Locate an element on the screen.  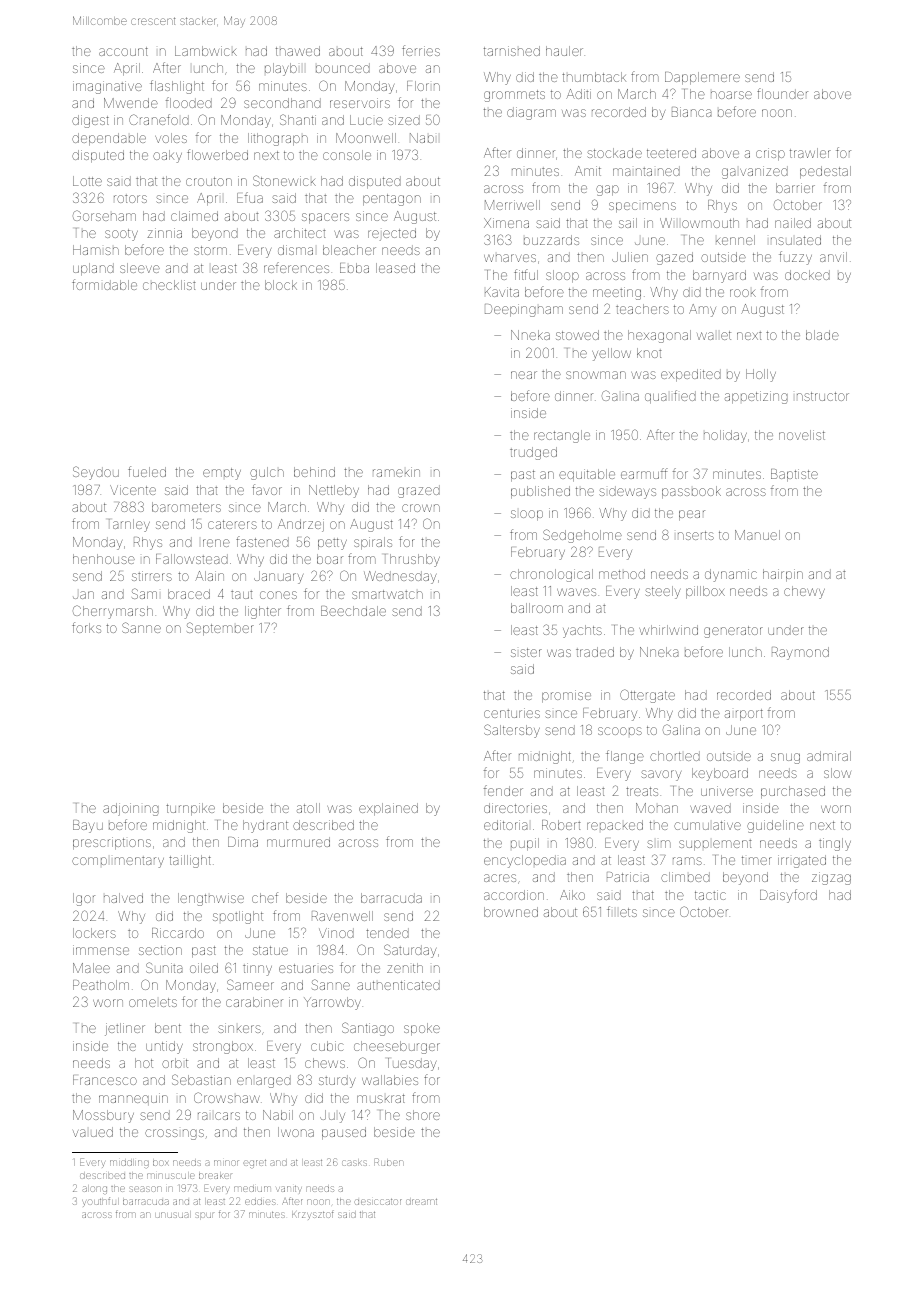
adjoining is located at coordinates (131, 809).
